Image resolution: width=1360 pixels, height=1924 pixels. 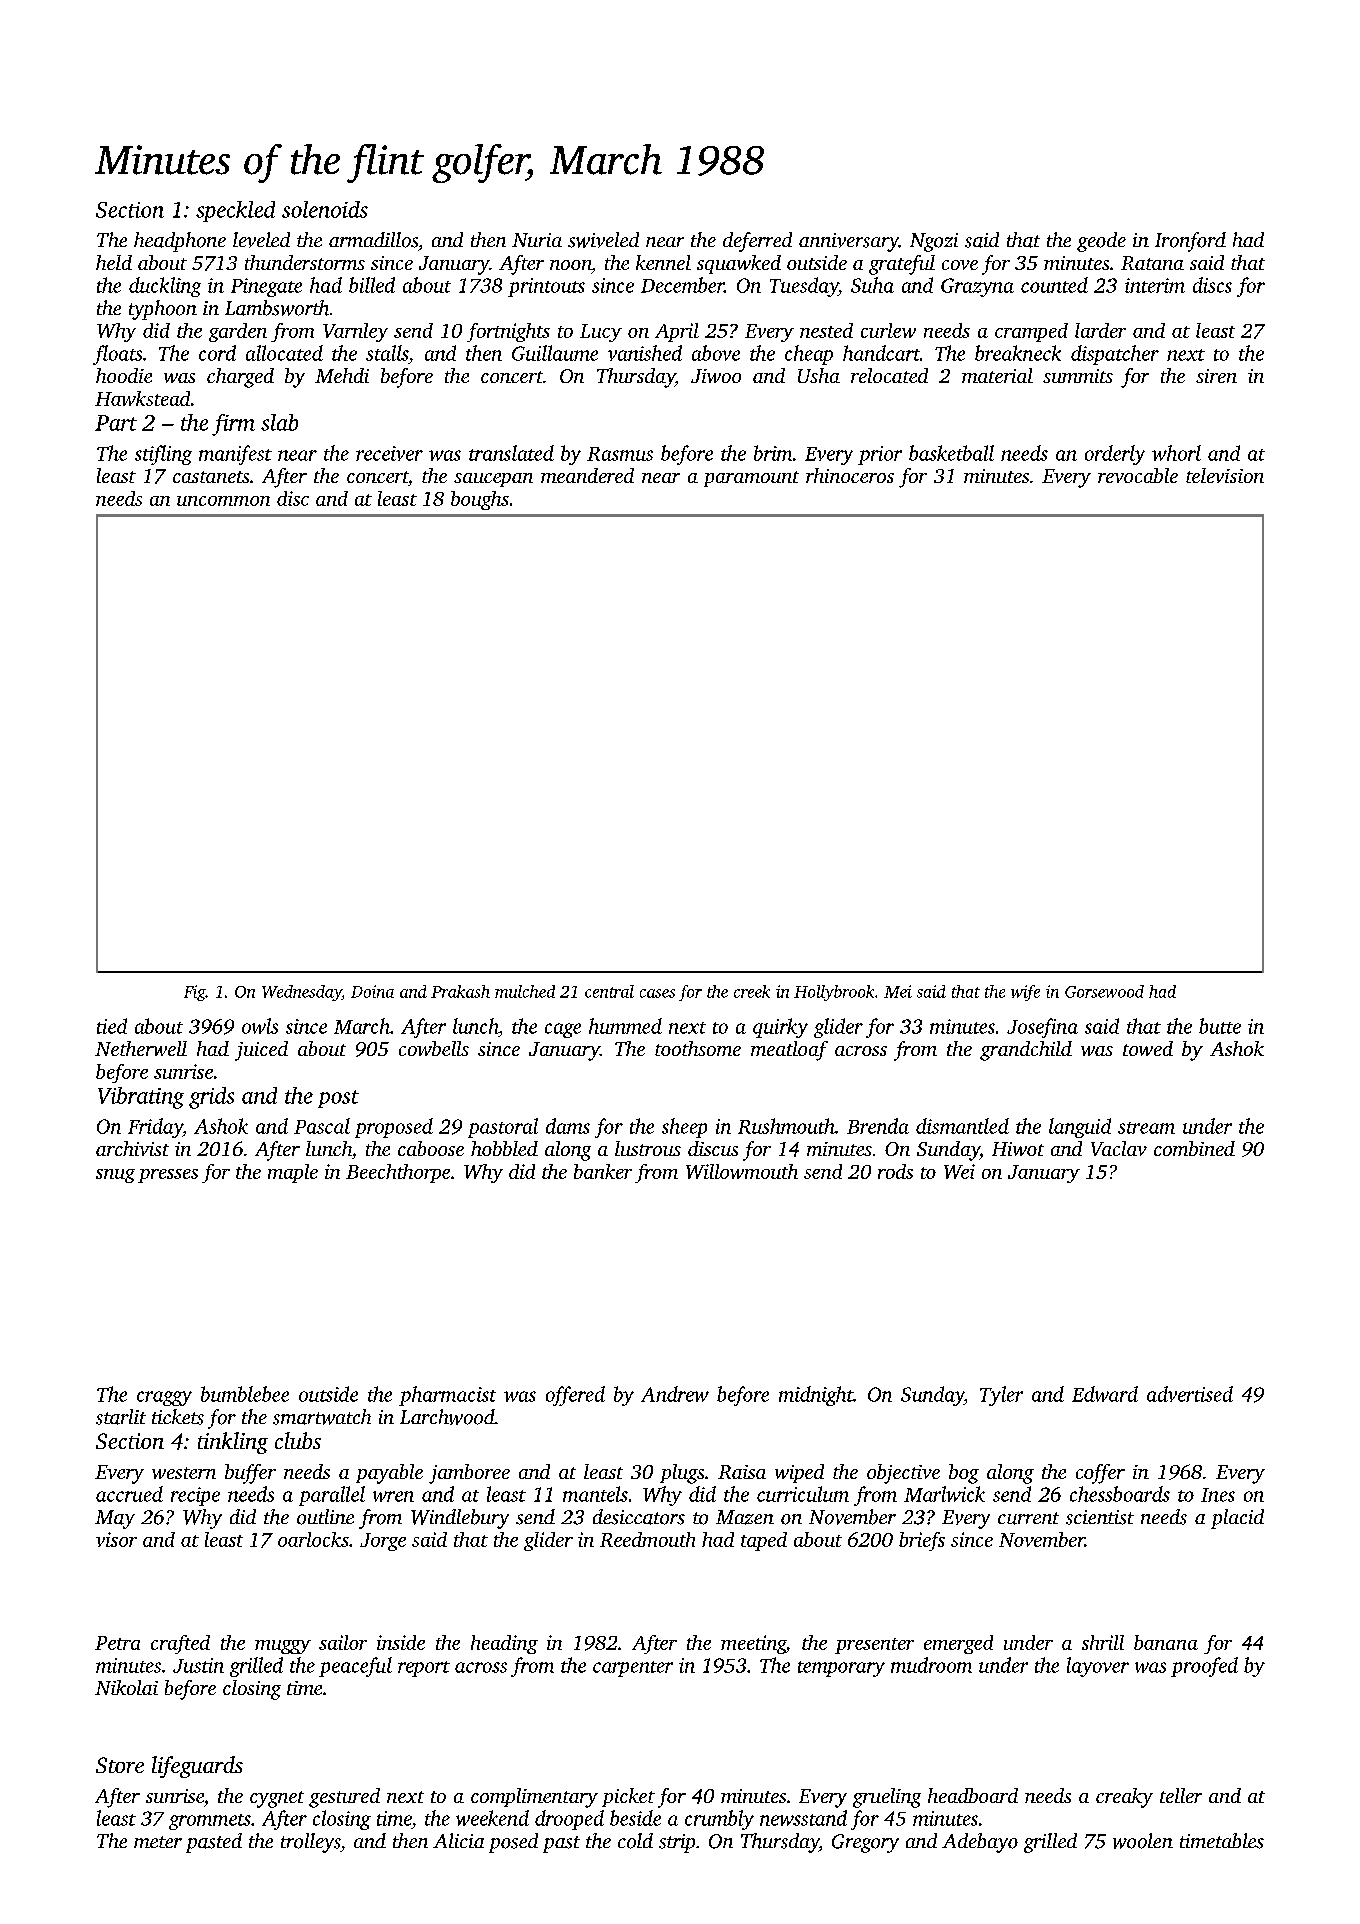 What do you see at coordinates (850, 475) in the image?
I see `rhinoceros` at bounding box center [850, 475].
